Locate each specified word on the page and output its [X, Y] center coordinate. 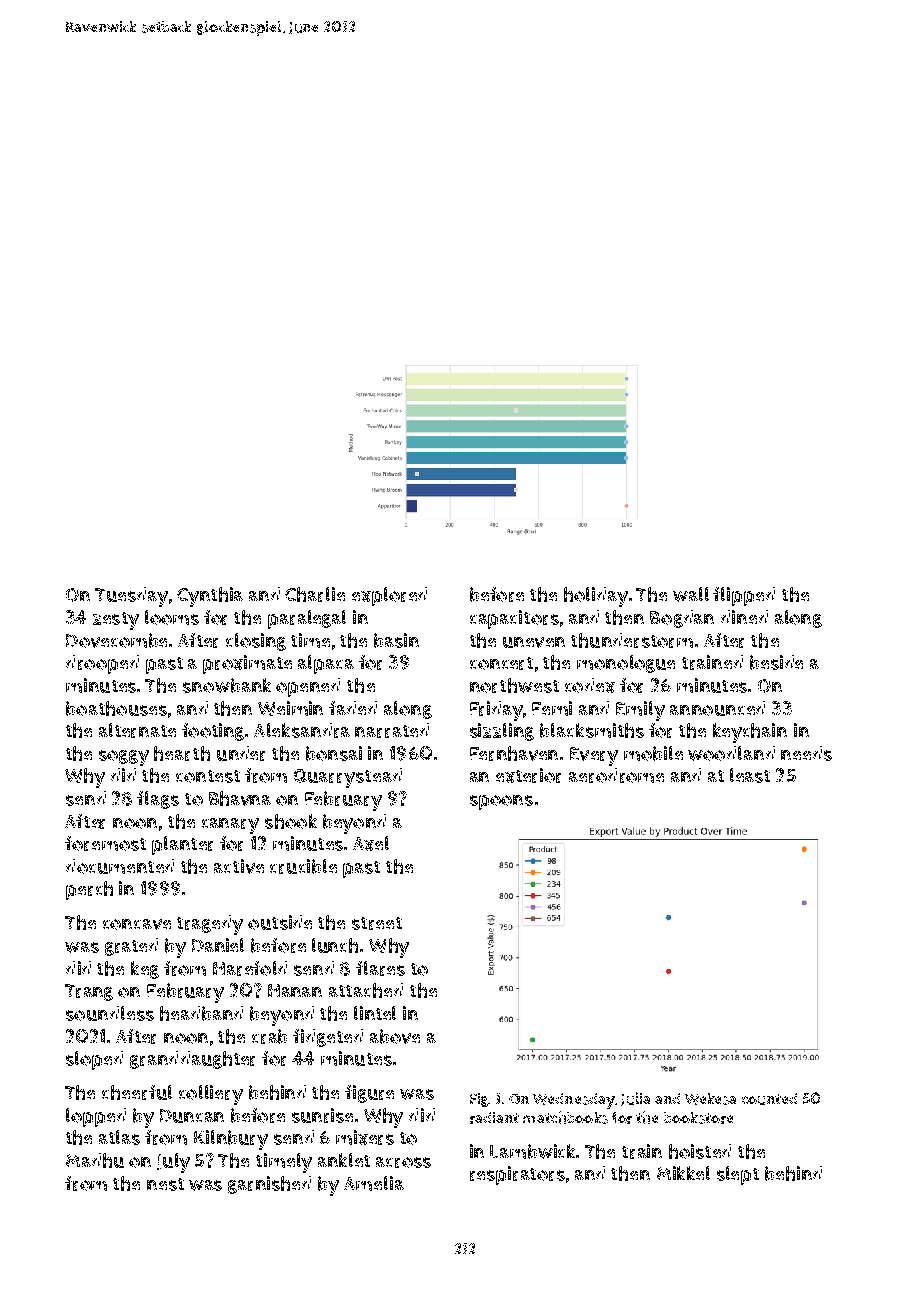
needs [806, 753]
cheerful [137, 1092]
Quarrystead [348, 778]
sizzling [502, 732]
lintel [375, 1013]
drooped [102, 664]
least [750, 775]
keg [145, 970]
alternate [137, 730]
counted [769, 1099]
